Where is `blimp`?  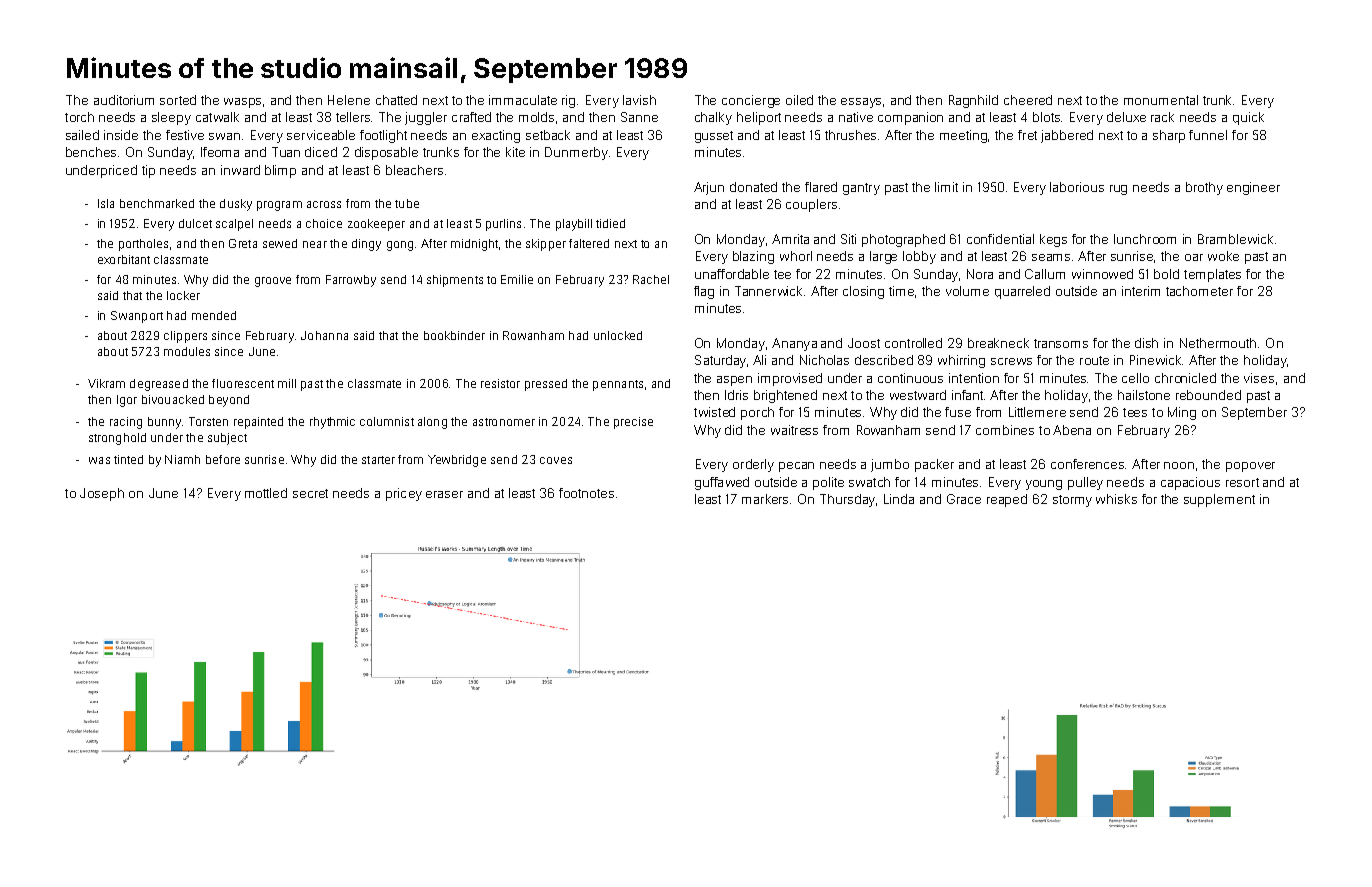
blimp is located at coordinates (280, 171).
